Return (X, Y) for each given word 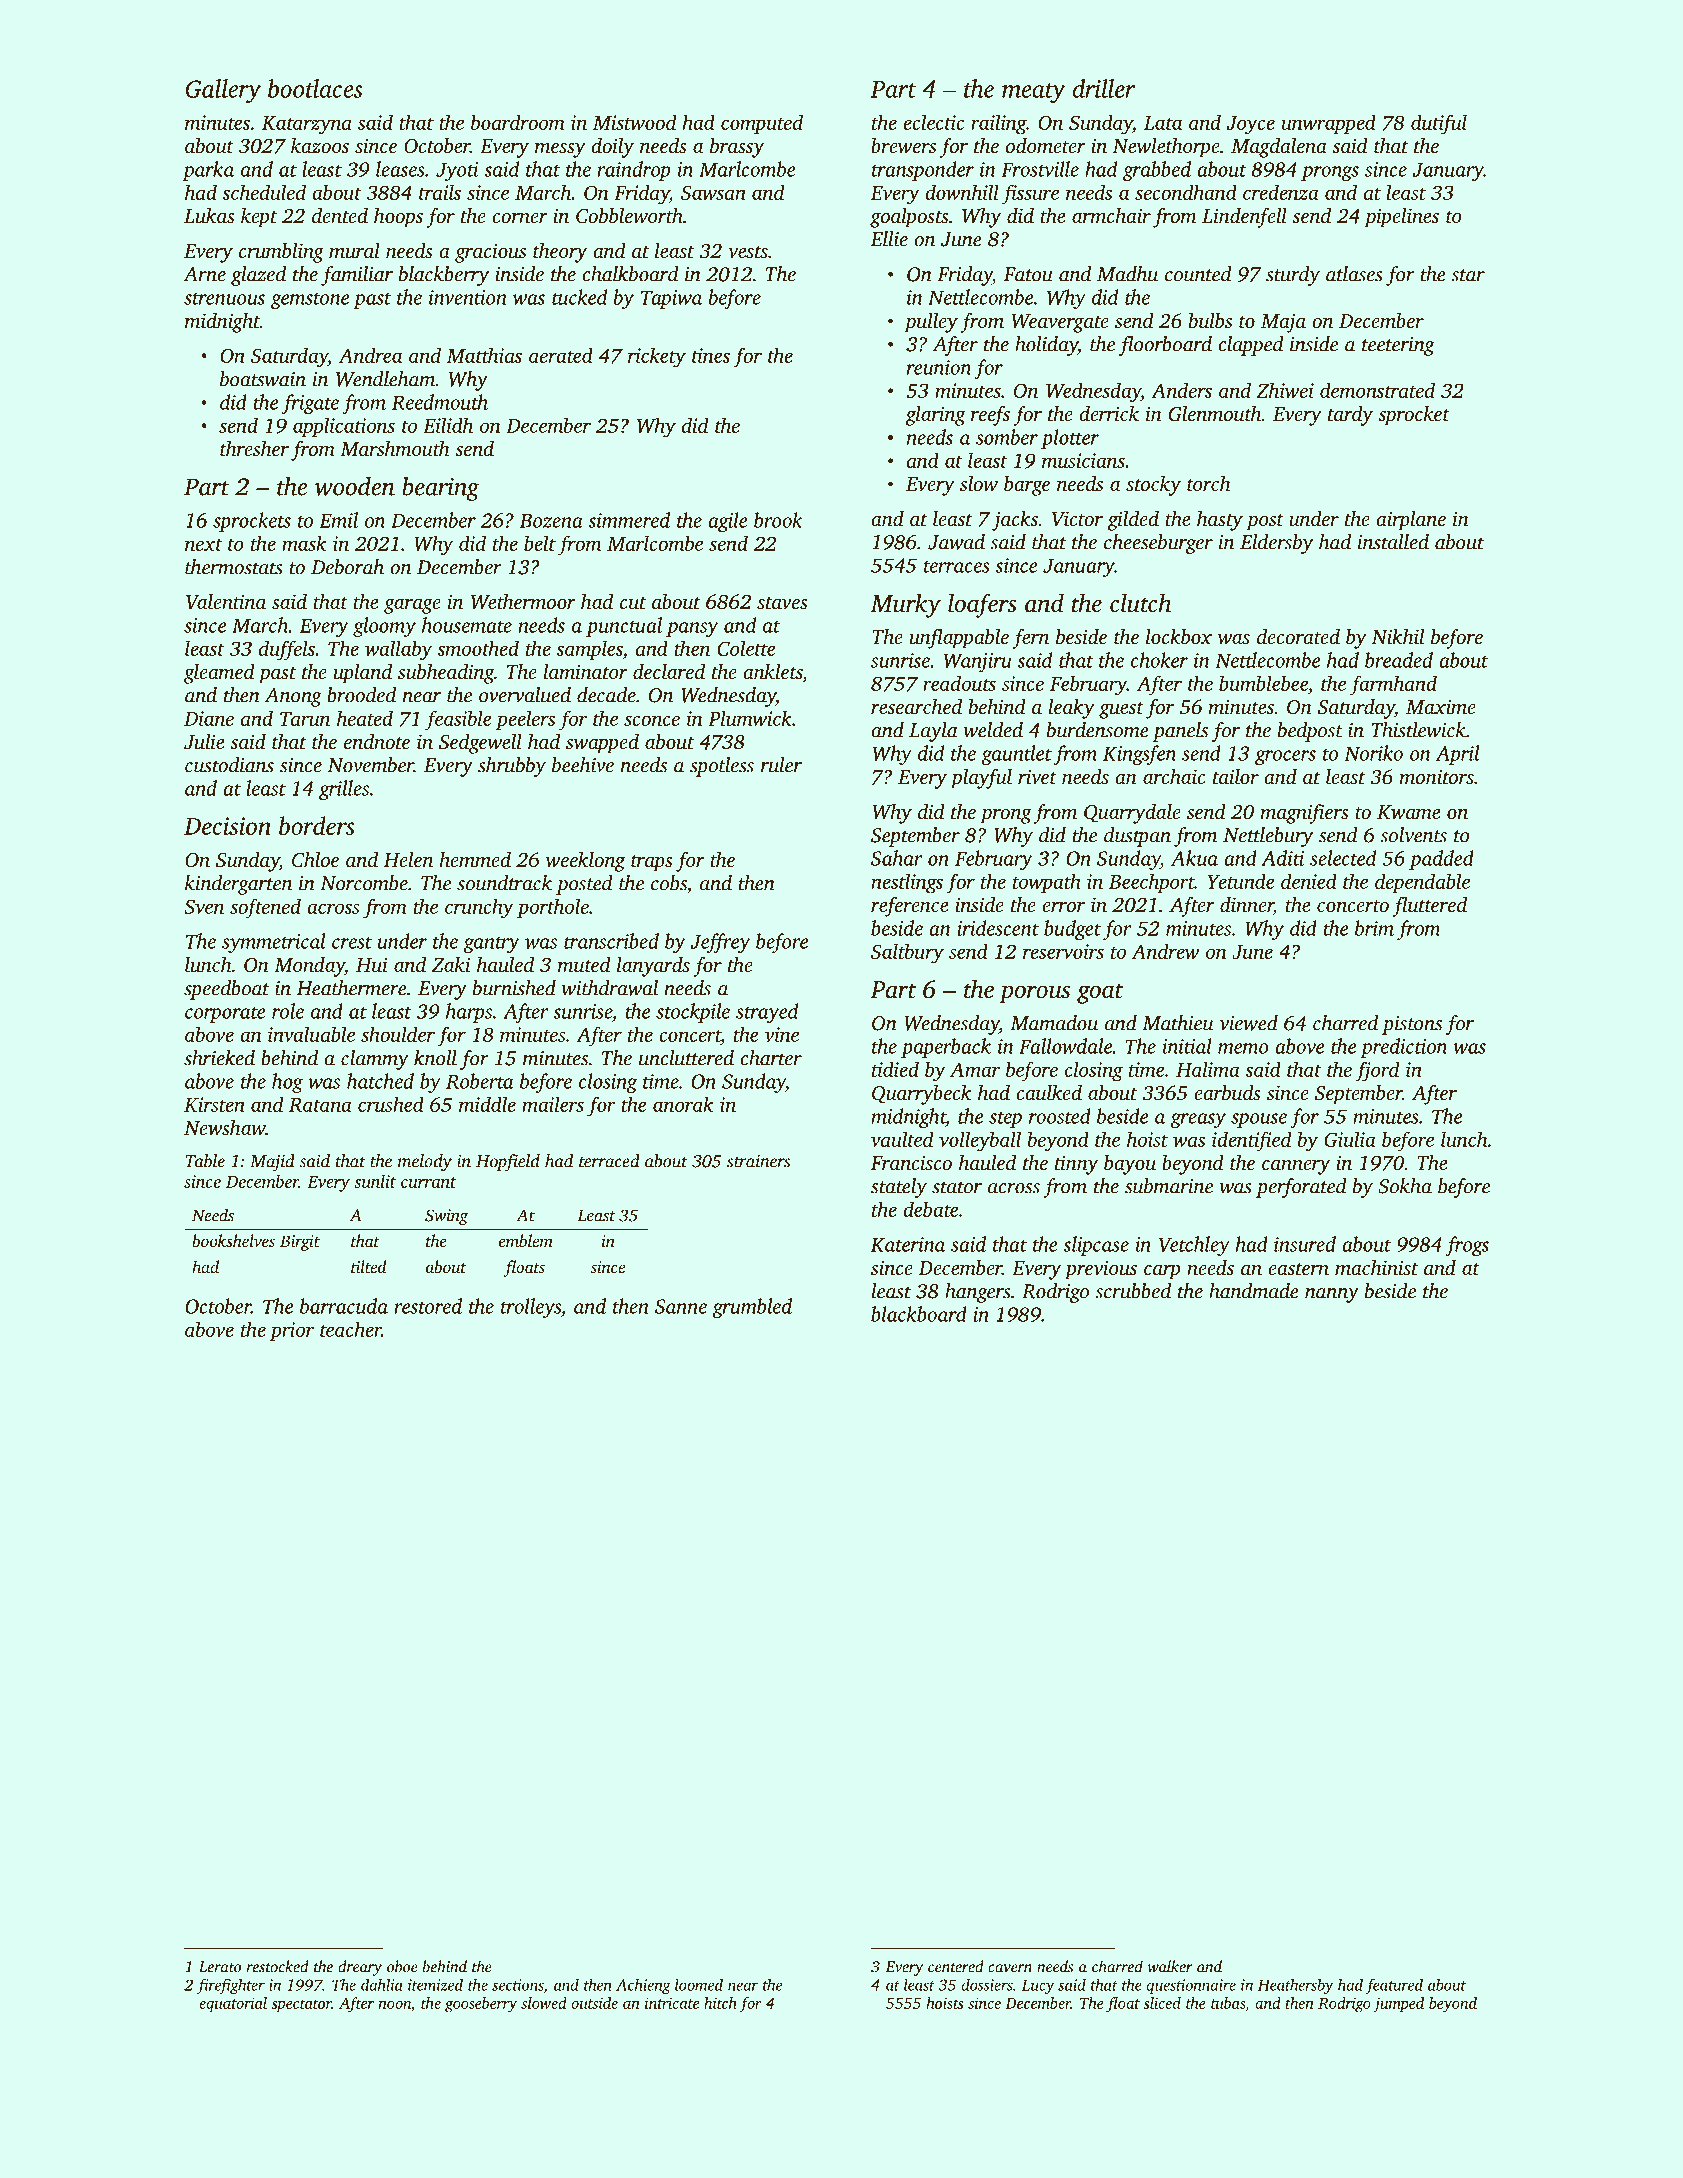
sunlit (375, 1181)
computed (762, 124)
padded (1441, 860)
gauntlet (1016, 755)
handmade (1254, 1291)
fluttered (1429, 907)
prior (292, 1331)
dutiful (1439, 124)
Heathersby (1295, 1986)
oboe (402, 1966)
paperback (946, 1048)
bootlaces (315, 88)
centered (956, 1966)
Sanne (681, 1306)
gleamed (219, 674)
